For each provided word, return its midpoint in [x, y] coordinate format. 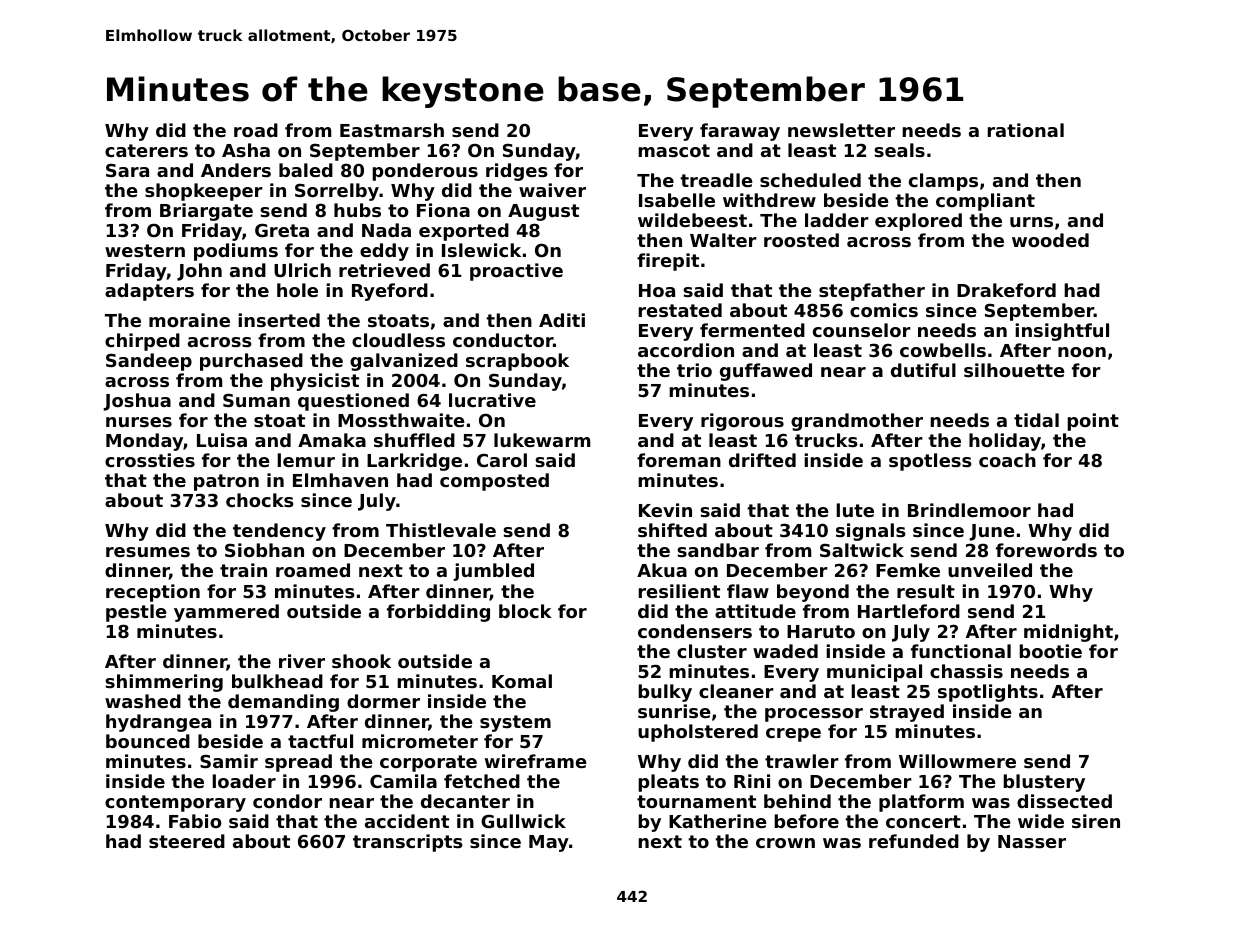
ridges [517, 172]
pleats [668, 783]
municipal [874, 673]
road [256, 130]
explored [918, 222]
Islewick [481, 250]
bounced [148, 741]
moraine [189, 320]
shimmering [164, 683]
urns [1031, 222]
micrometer [420, 741]
